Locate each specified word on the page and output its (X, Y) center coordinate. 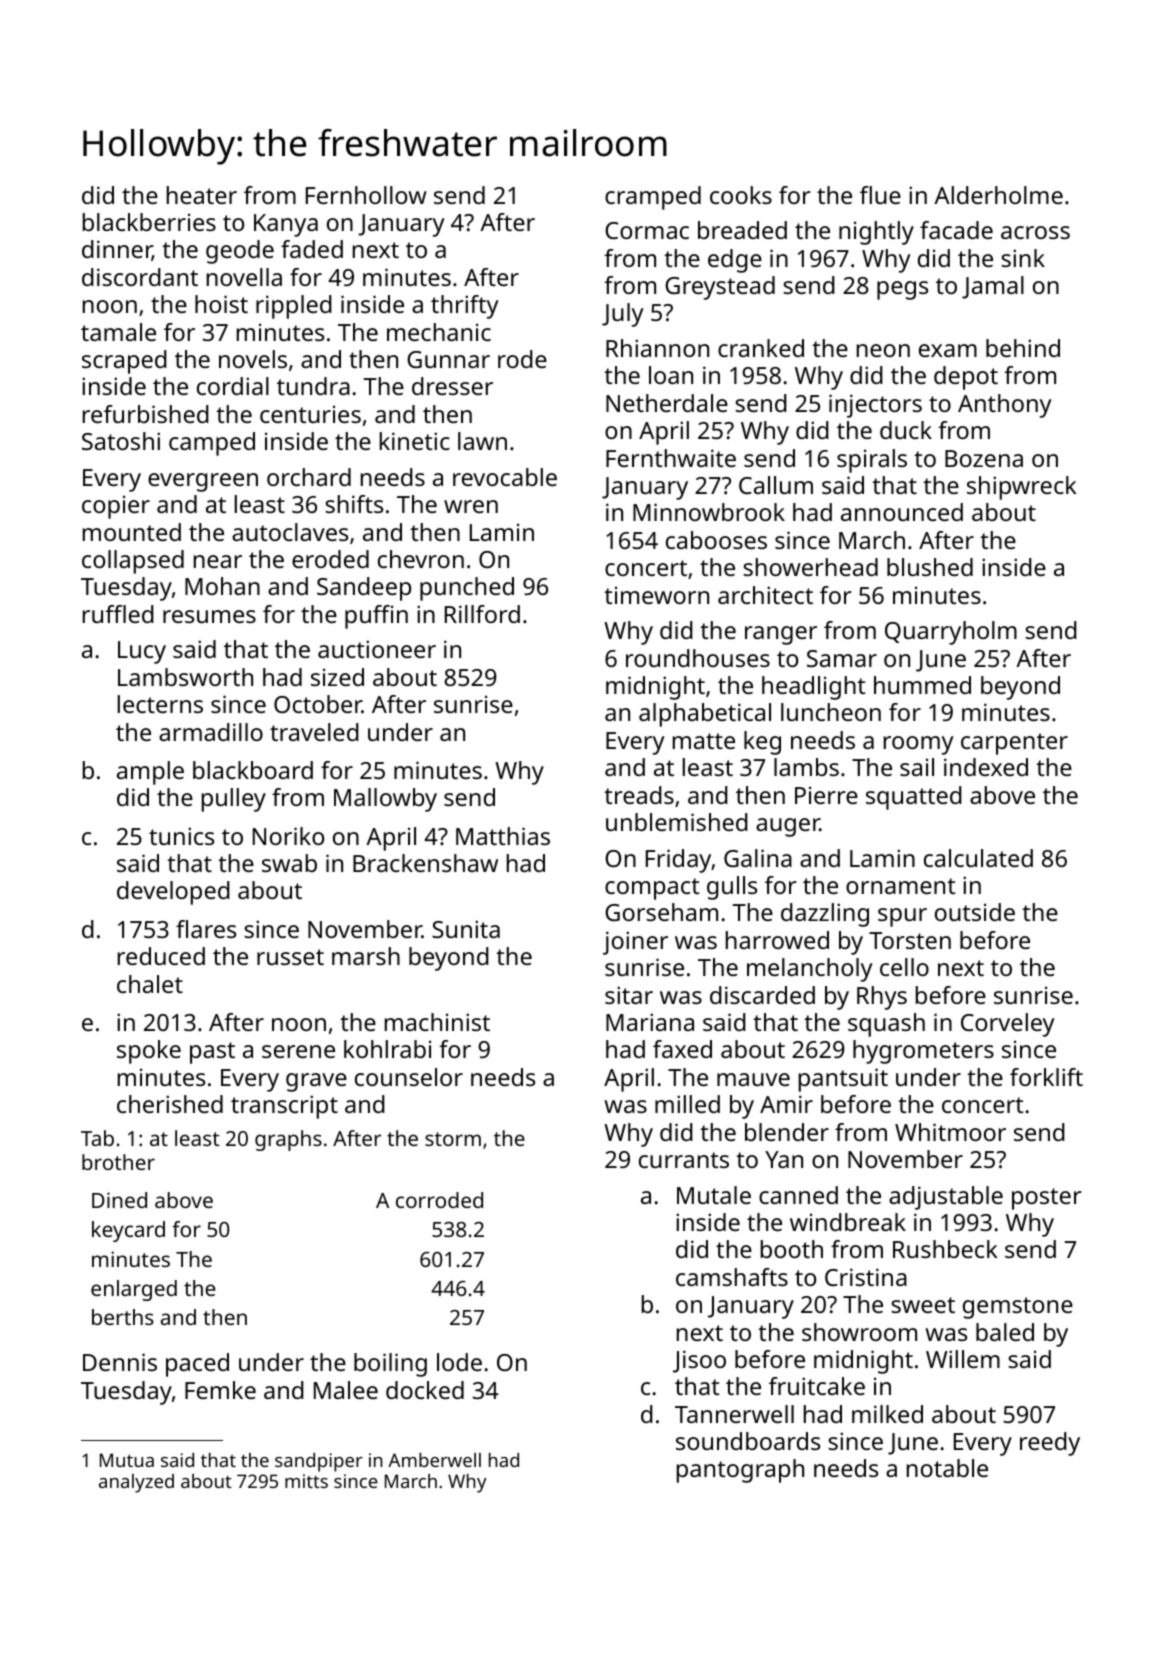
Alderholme (998, 195)
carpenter (1014, 744)
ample (150, 773)
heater (202, 195)
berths (123, 1317)
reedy (1050, 1444)
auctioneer (377, 649)
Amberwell (434, 1460)
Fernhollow (366, 195)
